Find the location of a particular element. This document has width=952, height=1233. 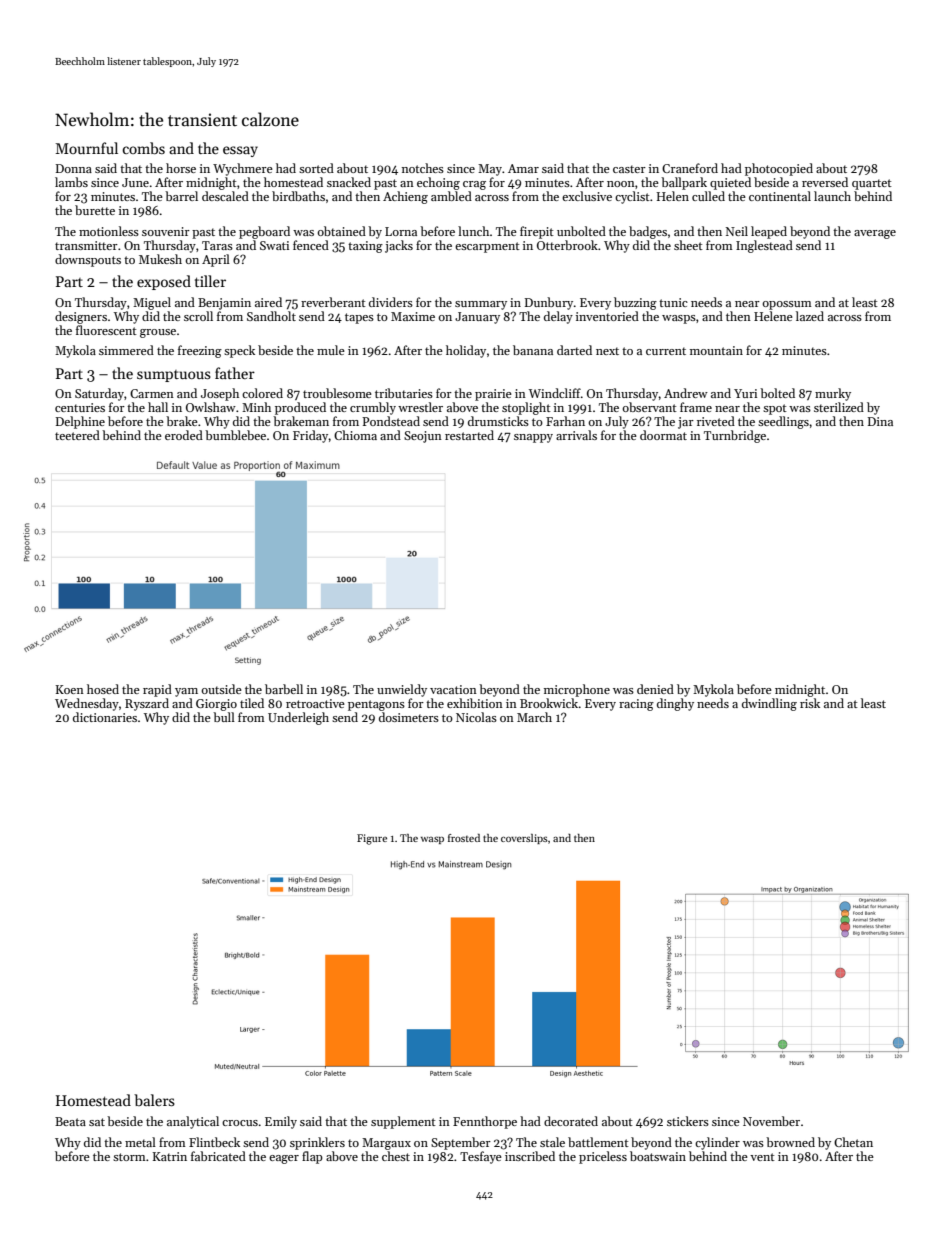

stickers is located at coordinates (688, 1121).
